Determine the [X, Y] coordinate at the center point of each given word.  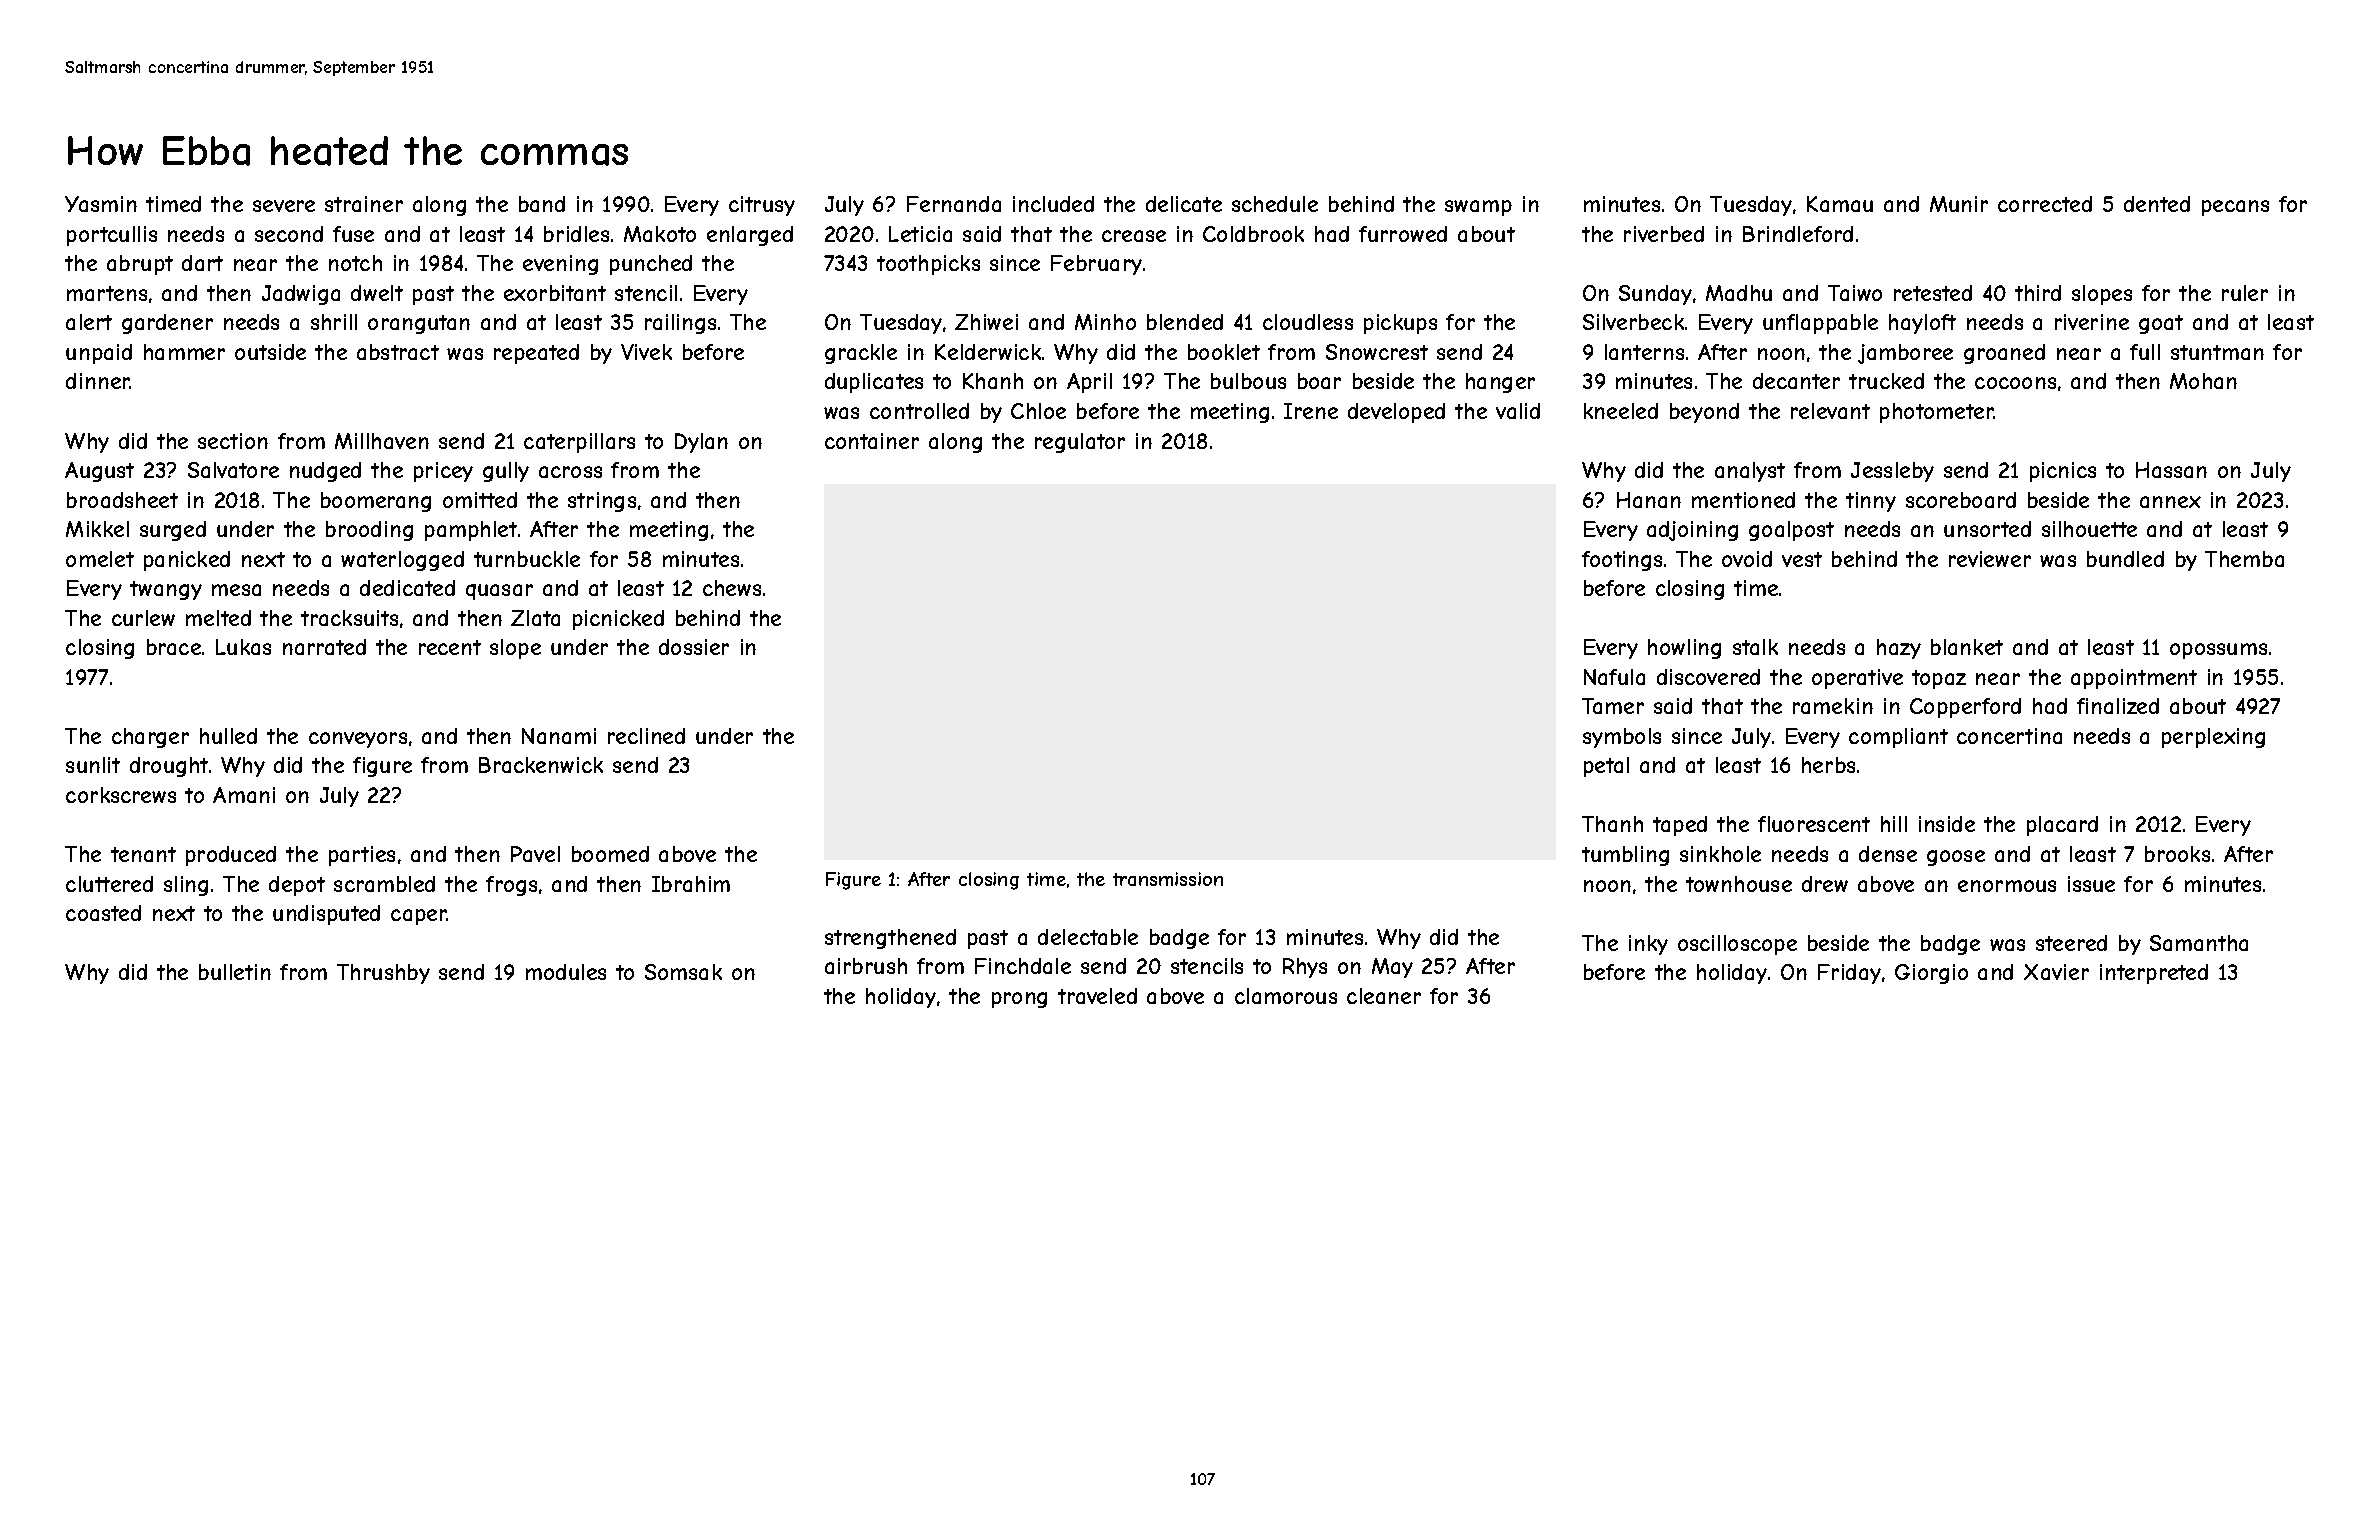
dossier [694, 647]
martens [107, 293]
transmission [1168, 879]
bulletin [235, 972]
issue [2091, 884]
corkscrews [121, 795]
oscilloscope [1737, 945]
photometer [1937, 413]
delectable [1088, 937]
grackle [861, 354]
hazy [1899, 649]
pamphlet [471, 531]
